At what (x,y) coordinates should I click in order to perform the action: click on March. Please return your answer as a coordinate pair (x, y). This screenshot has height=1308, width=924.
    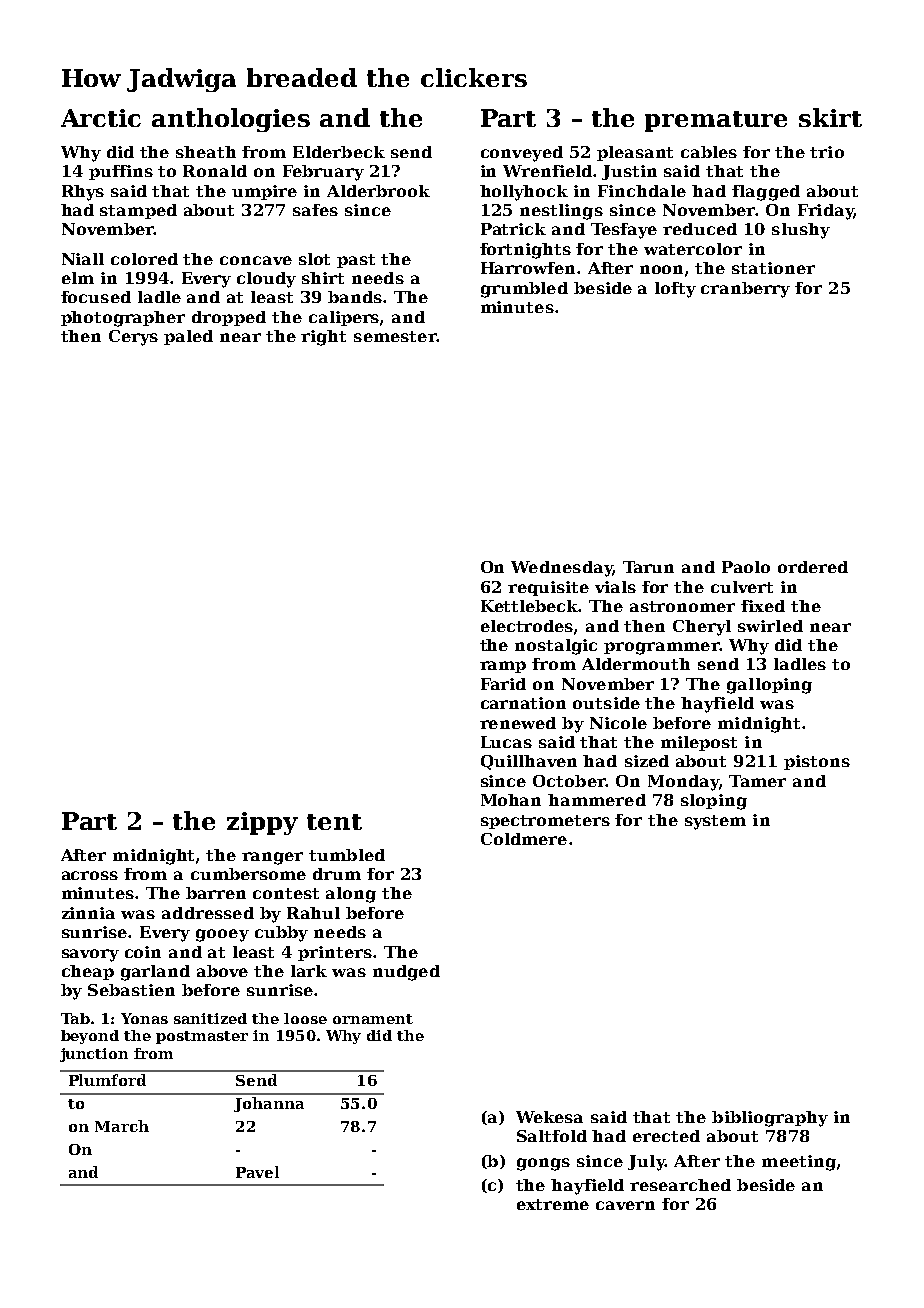
    Looking at the image, I should click on (122, 1126).
